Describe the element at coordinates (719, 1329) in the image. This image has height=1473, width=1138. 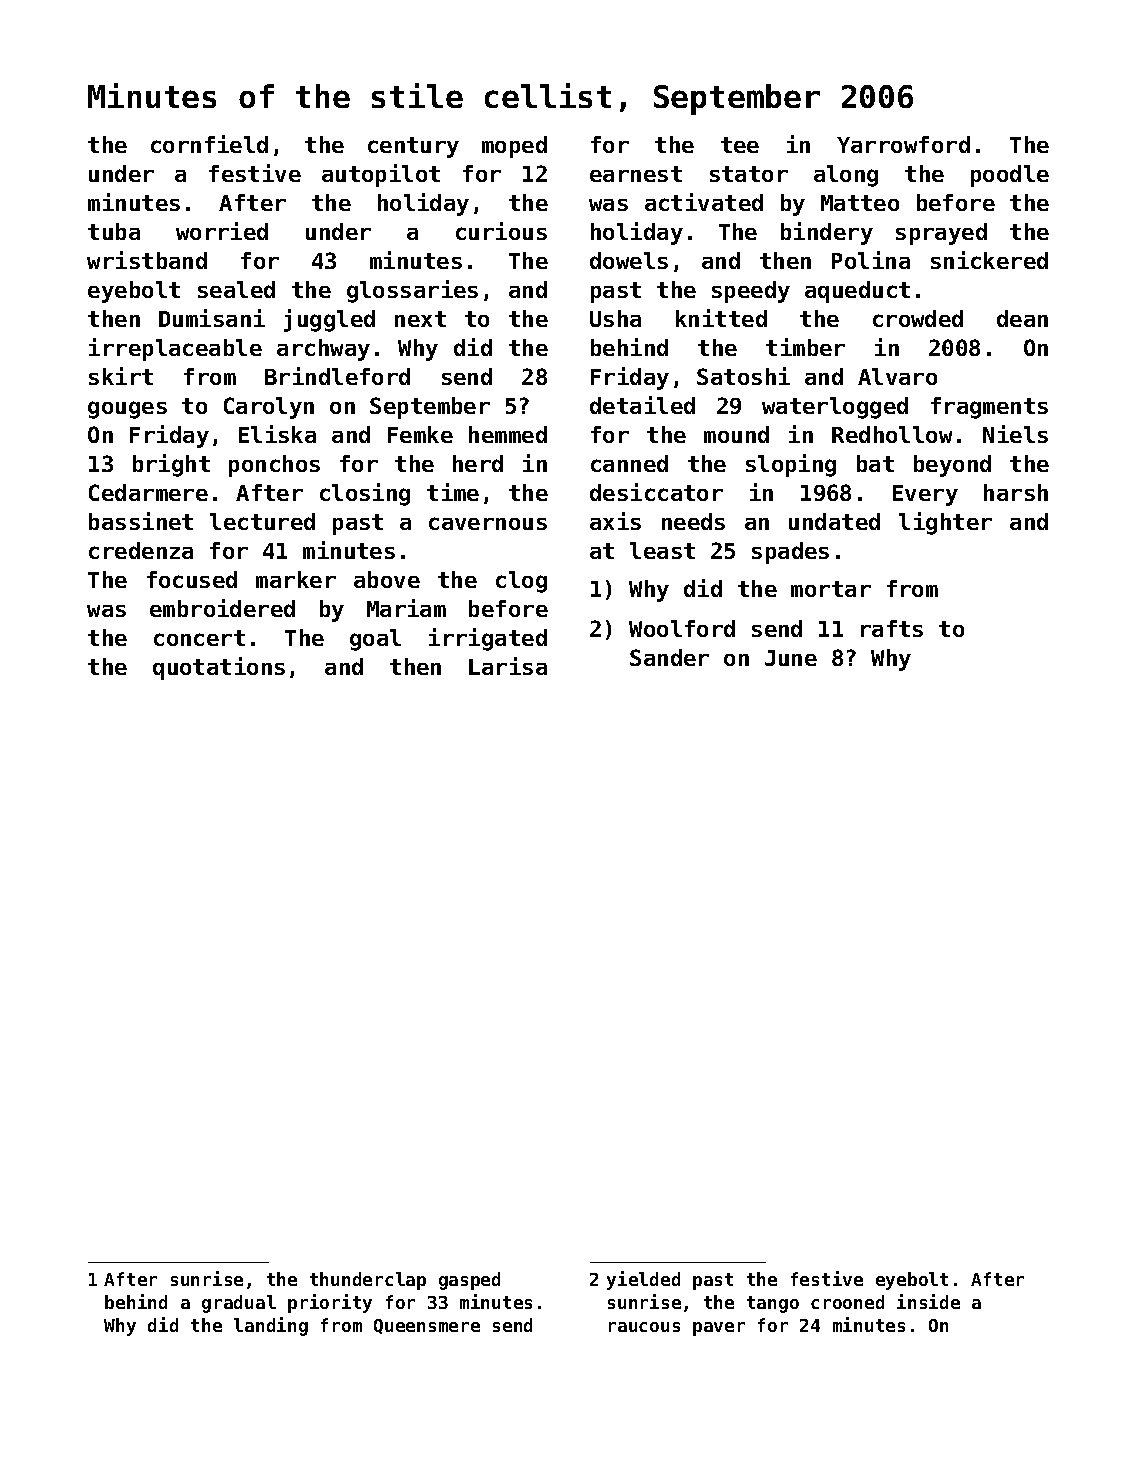
I see `paver` at that location.
